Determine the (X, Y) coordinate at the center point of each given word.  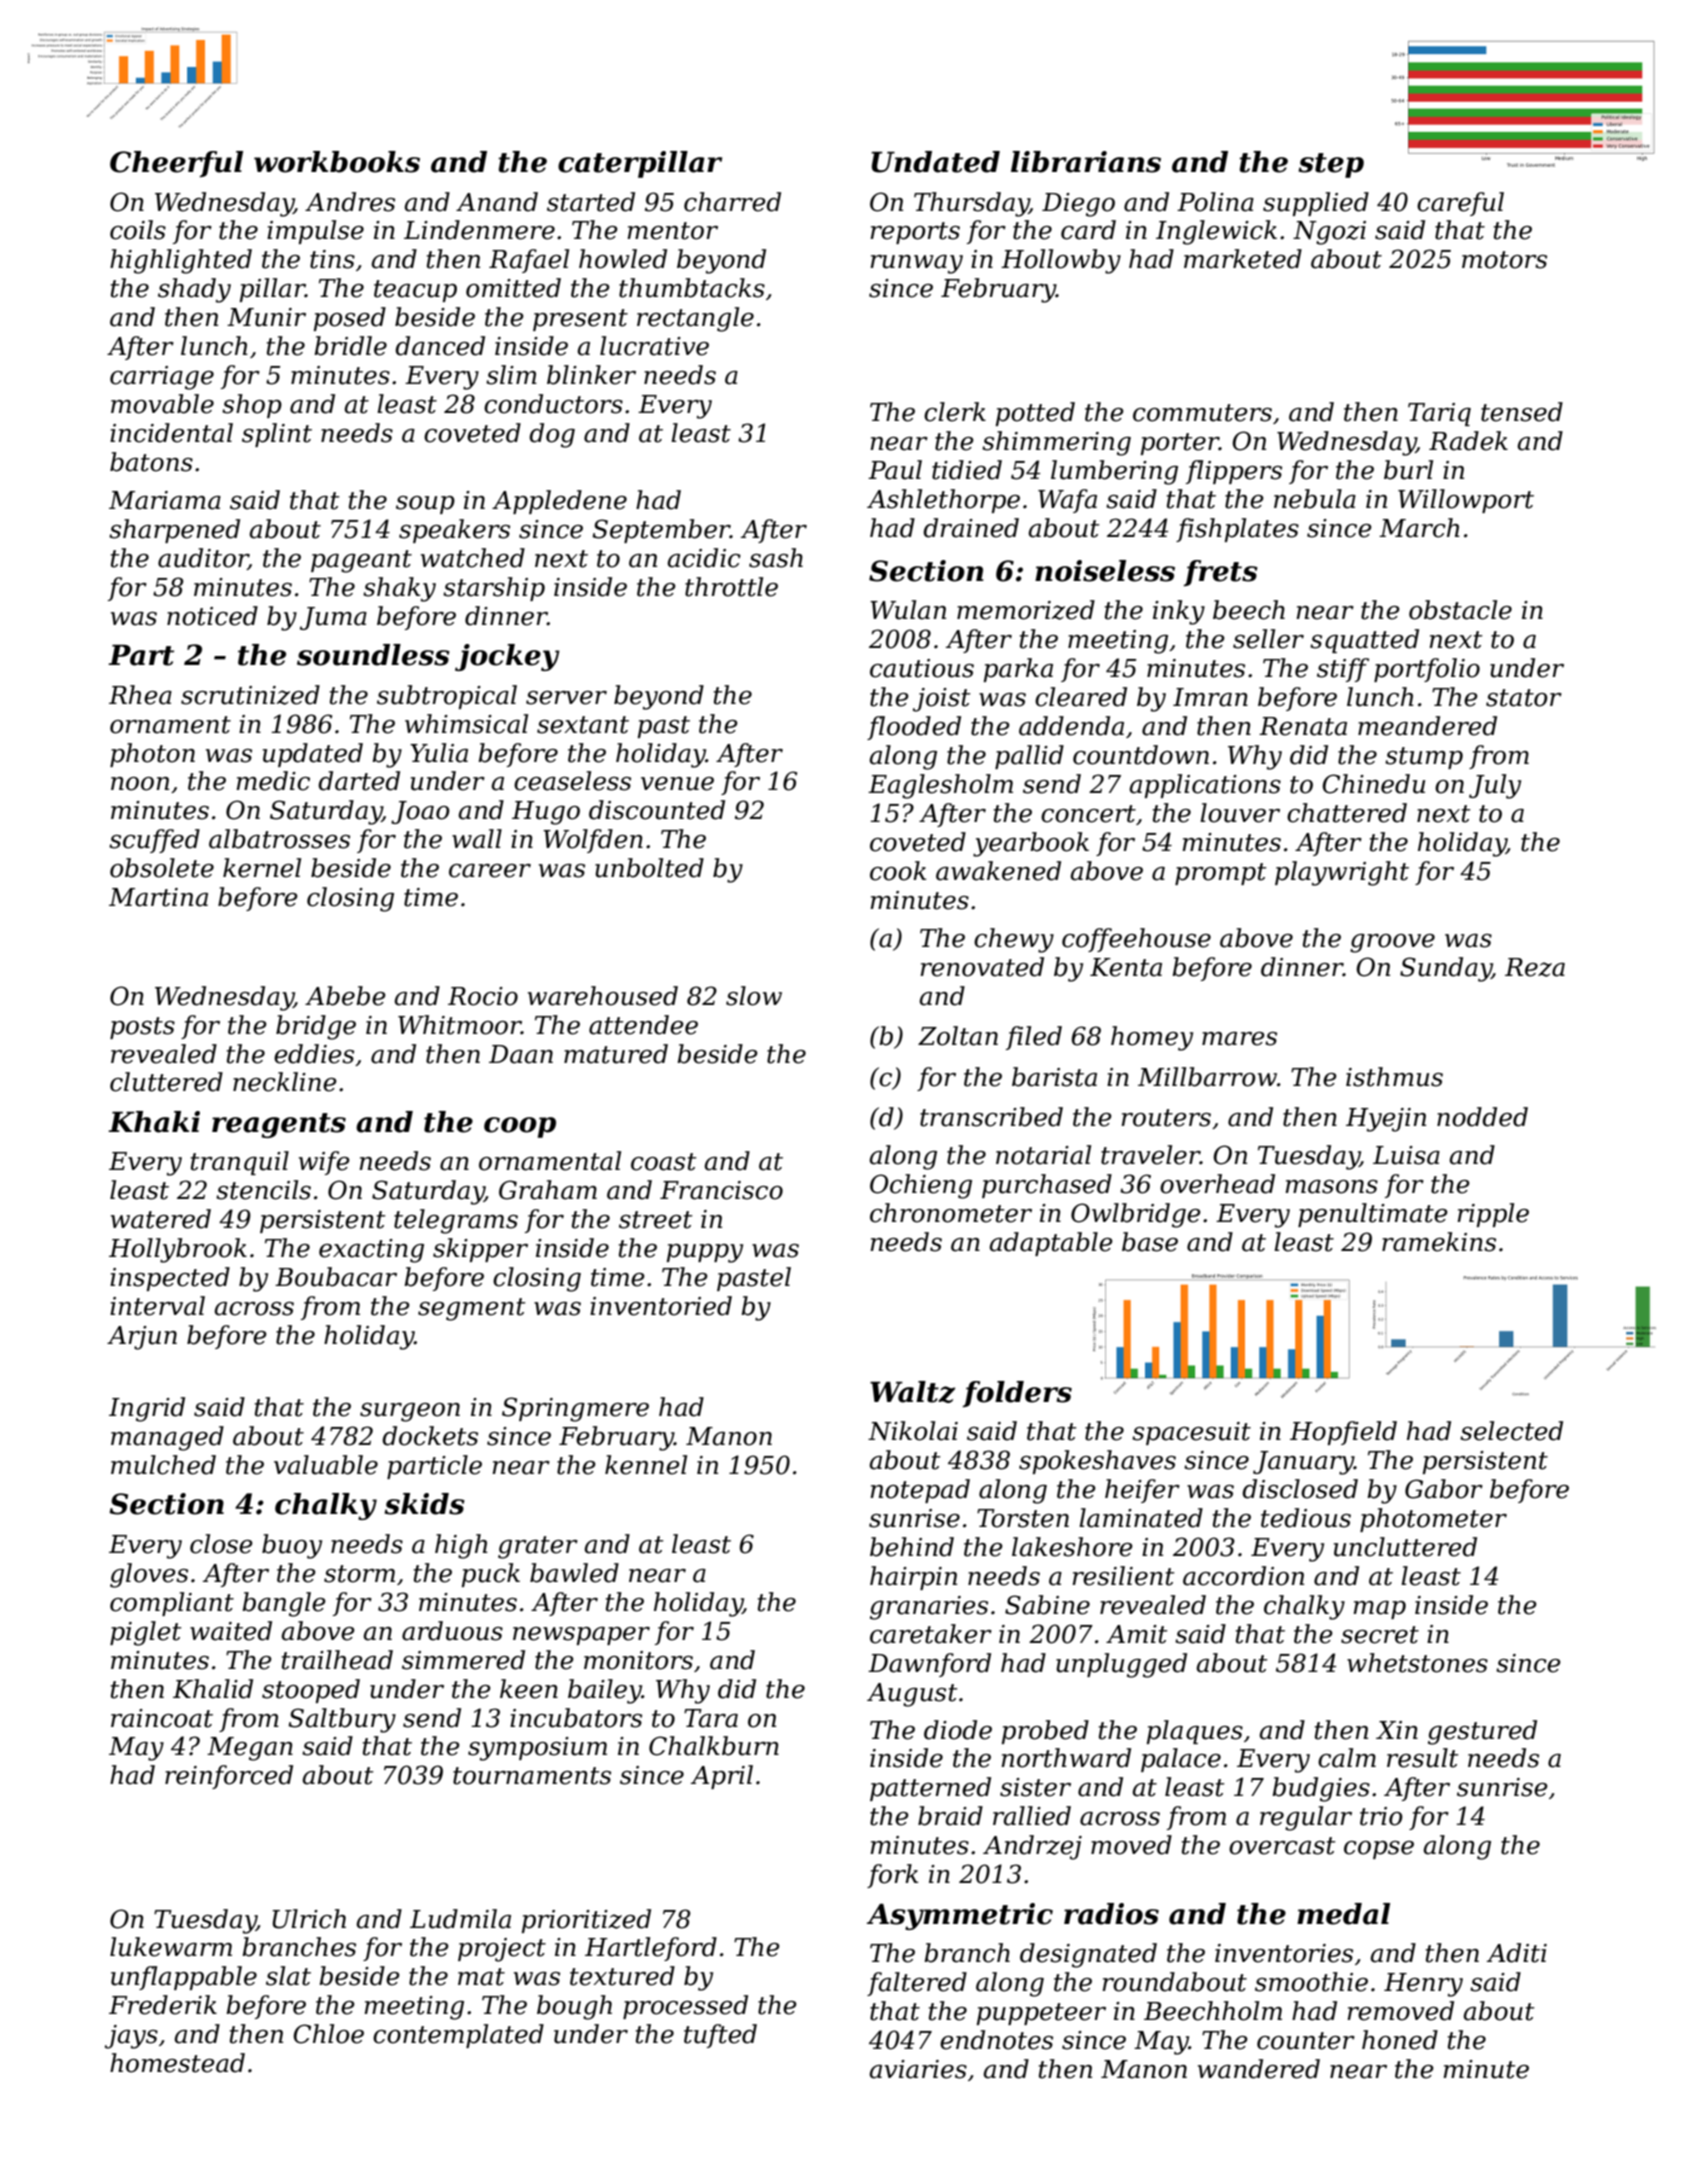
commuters (1202, 413)
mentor (672, 231)
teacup (415, 291)
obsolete (162, 868)
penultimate (1373, 1215)
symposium (537, 1749)
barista (1054, 1077)
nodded (1482, 1117)
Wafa (1067, 501)
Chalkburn (714, 1746)
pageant (361, 561)
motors (1504, 260)
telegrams (456, 1221)
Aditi (1517, 1953)
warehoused (603, 996)
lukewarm (171, 1947)
